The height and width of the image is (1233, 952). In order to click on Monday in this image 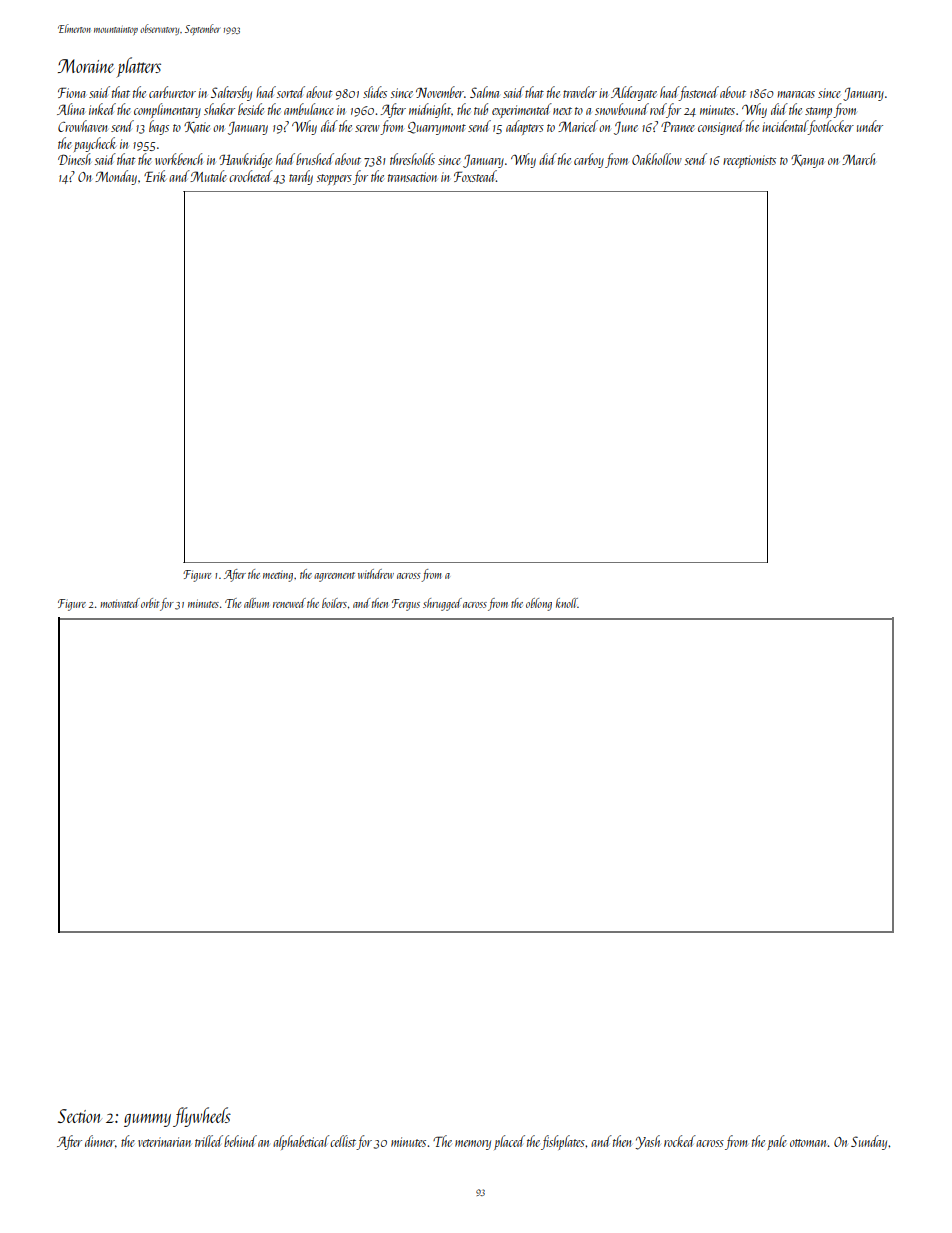, I will do `click(116, 177)`.
